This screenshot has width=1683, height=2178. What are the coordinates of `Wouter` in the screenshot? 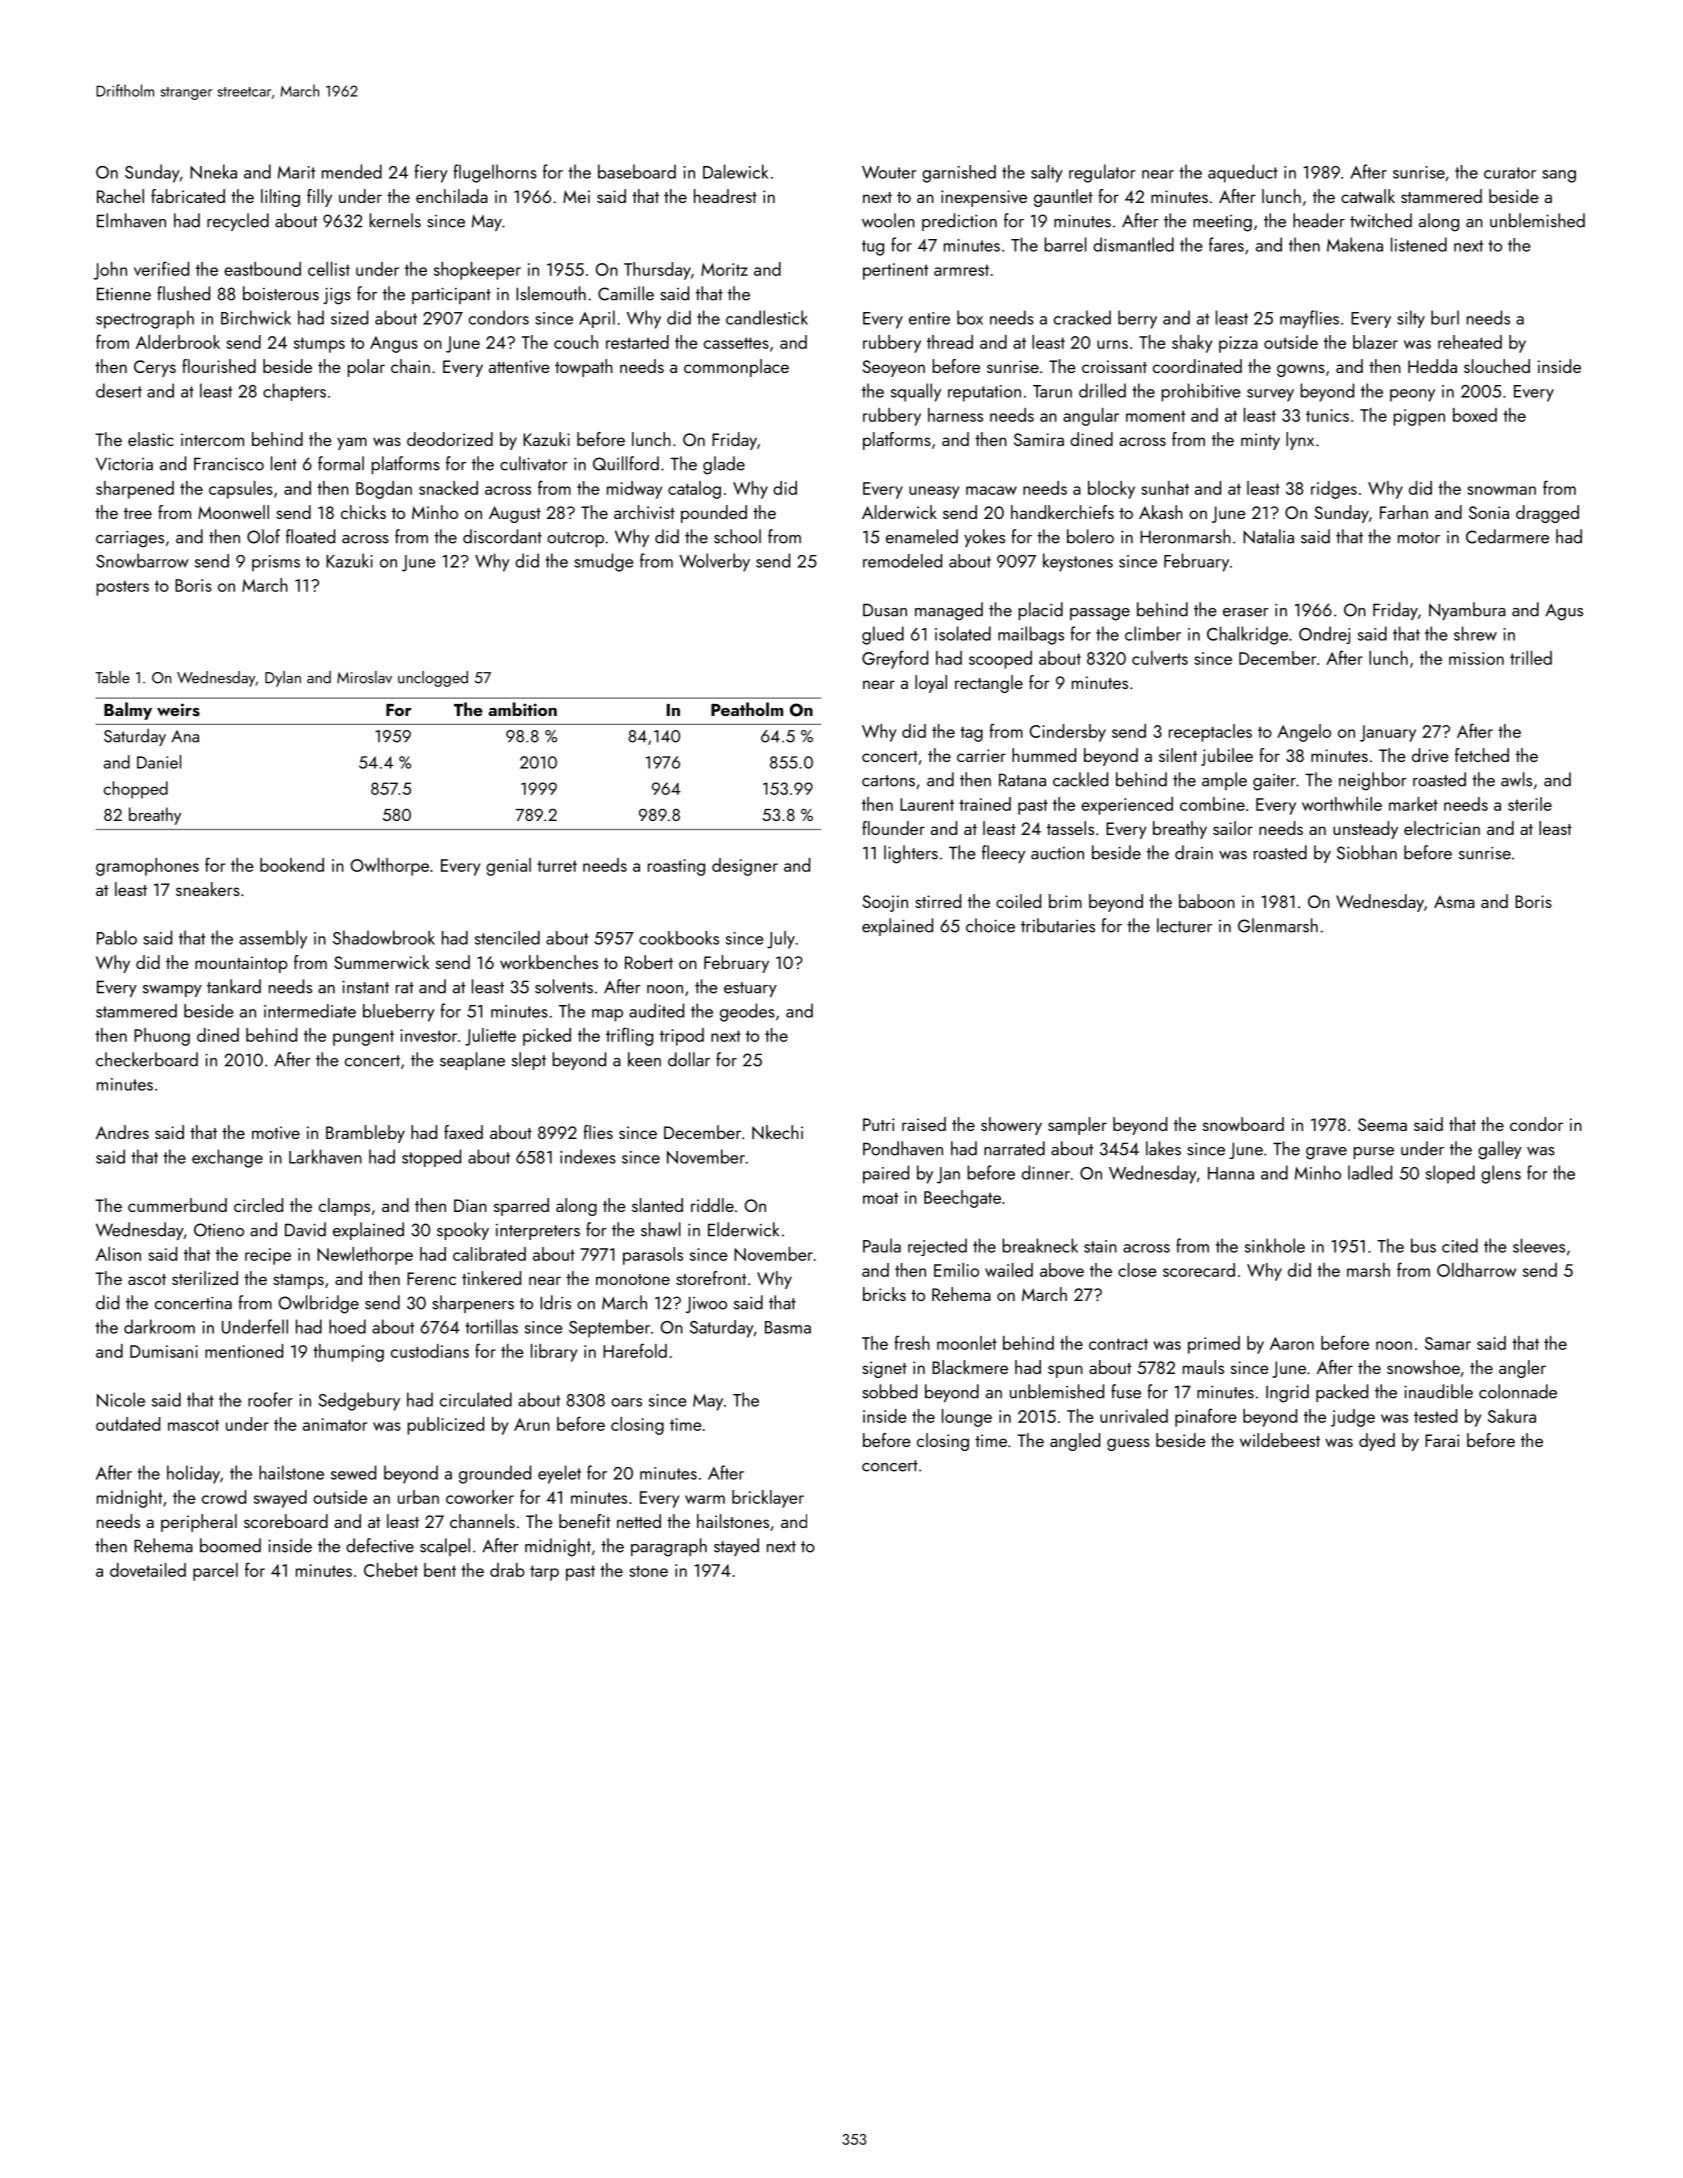 It's located at (889, 172).
